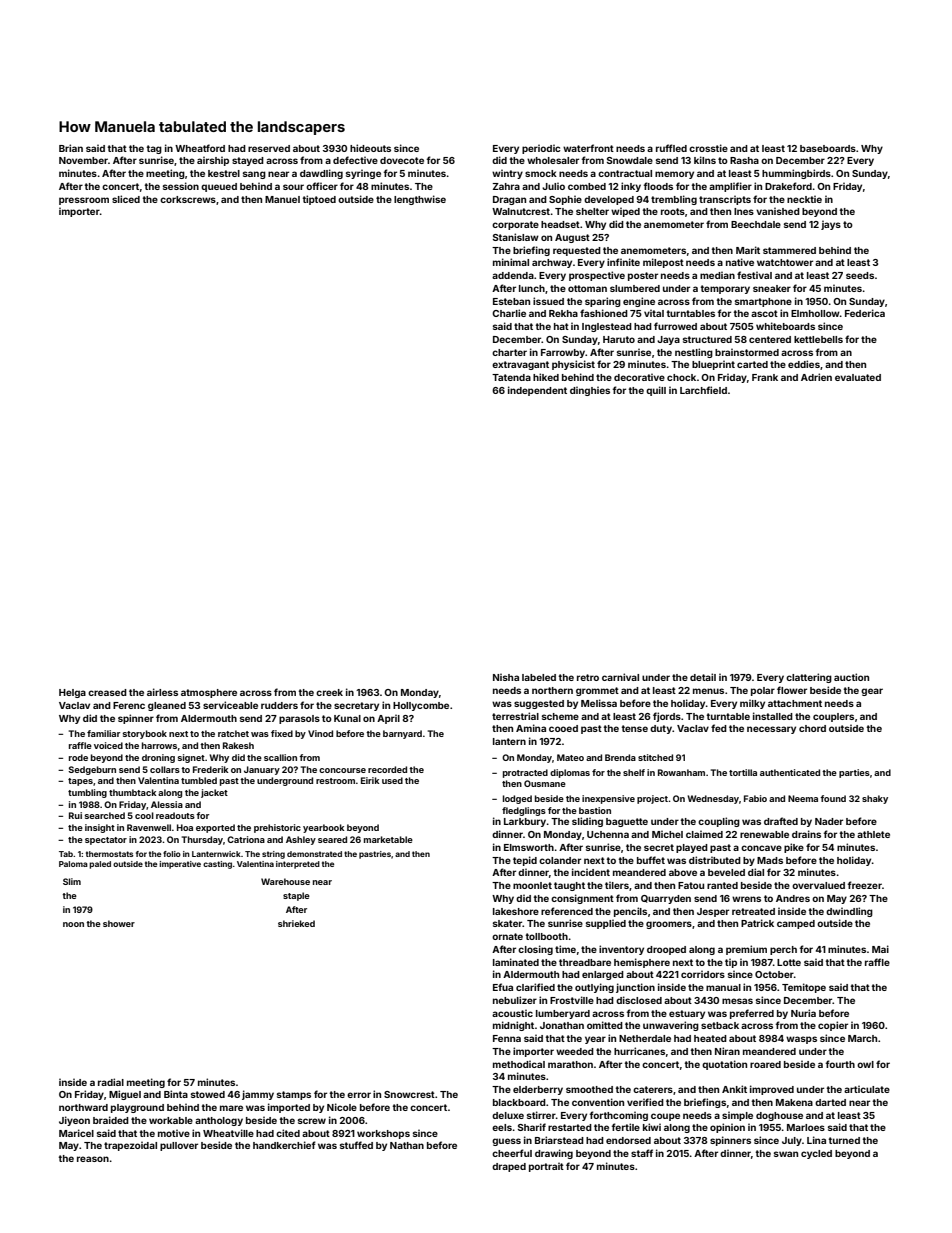 Image resolution: width=952 pixels, height=1233 pixels. I want to click on Binta, so click(176, 1094).
